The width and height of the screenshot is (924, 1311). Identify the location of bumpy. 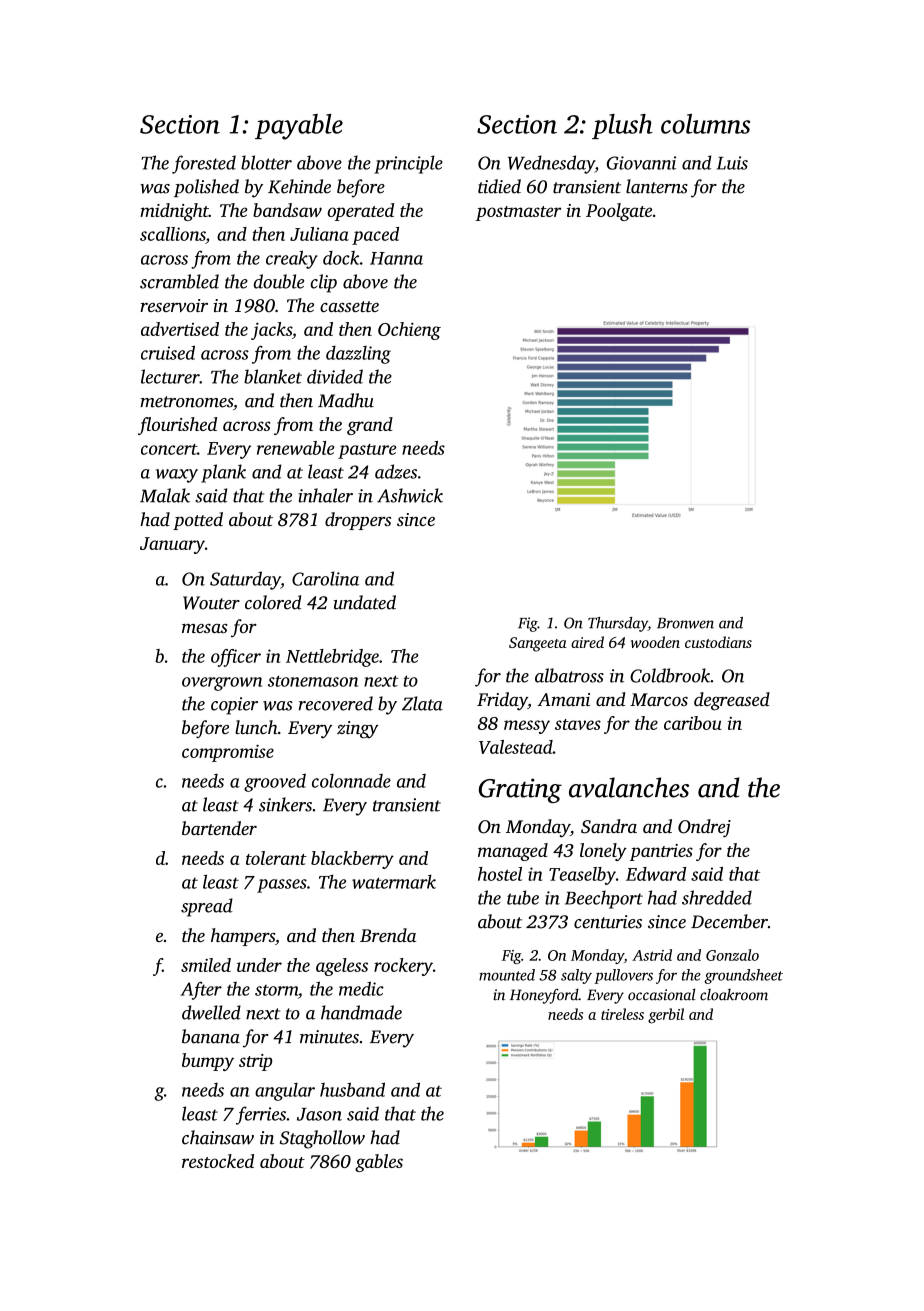
(208, 1062).
